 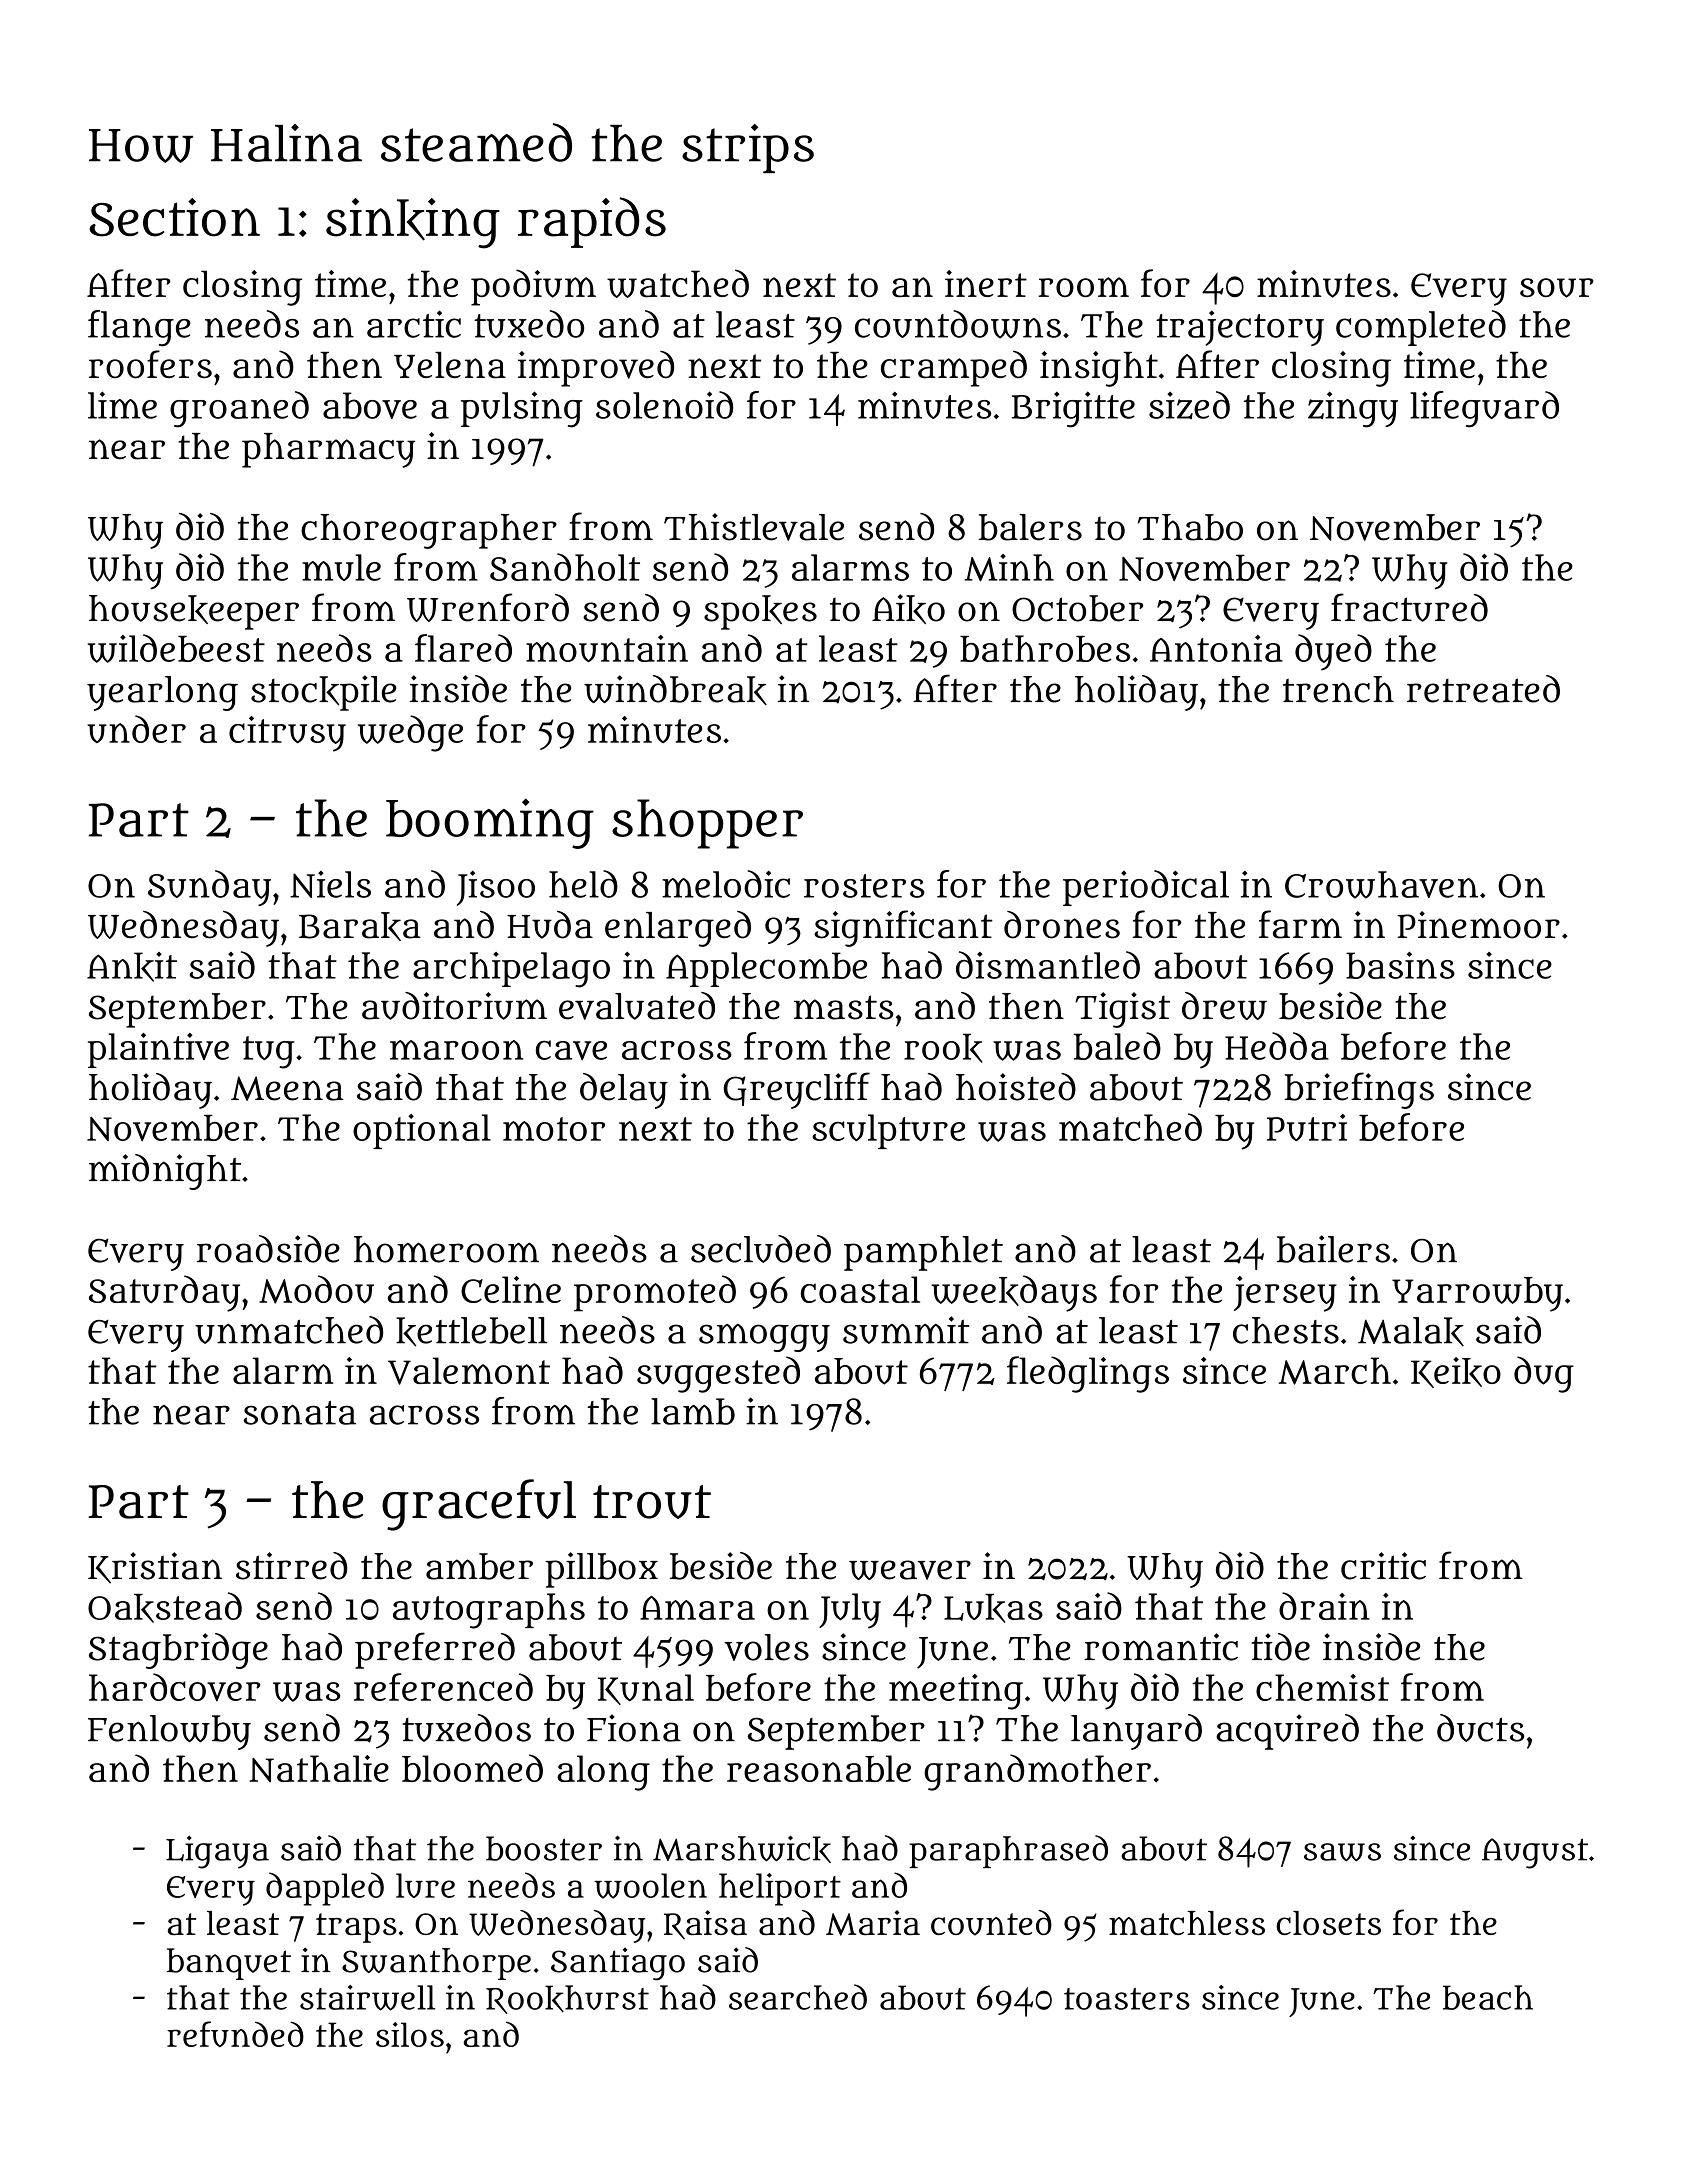 What do you see at coordinates (906, 1330) in the screenshot?
I see `summit` at bounding box center [906, 1330].
